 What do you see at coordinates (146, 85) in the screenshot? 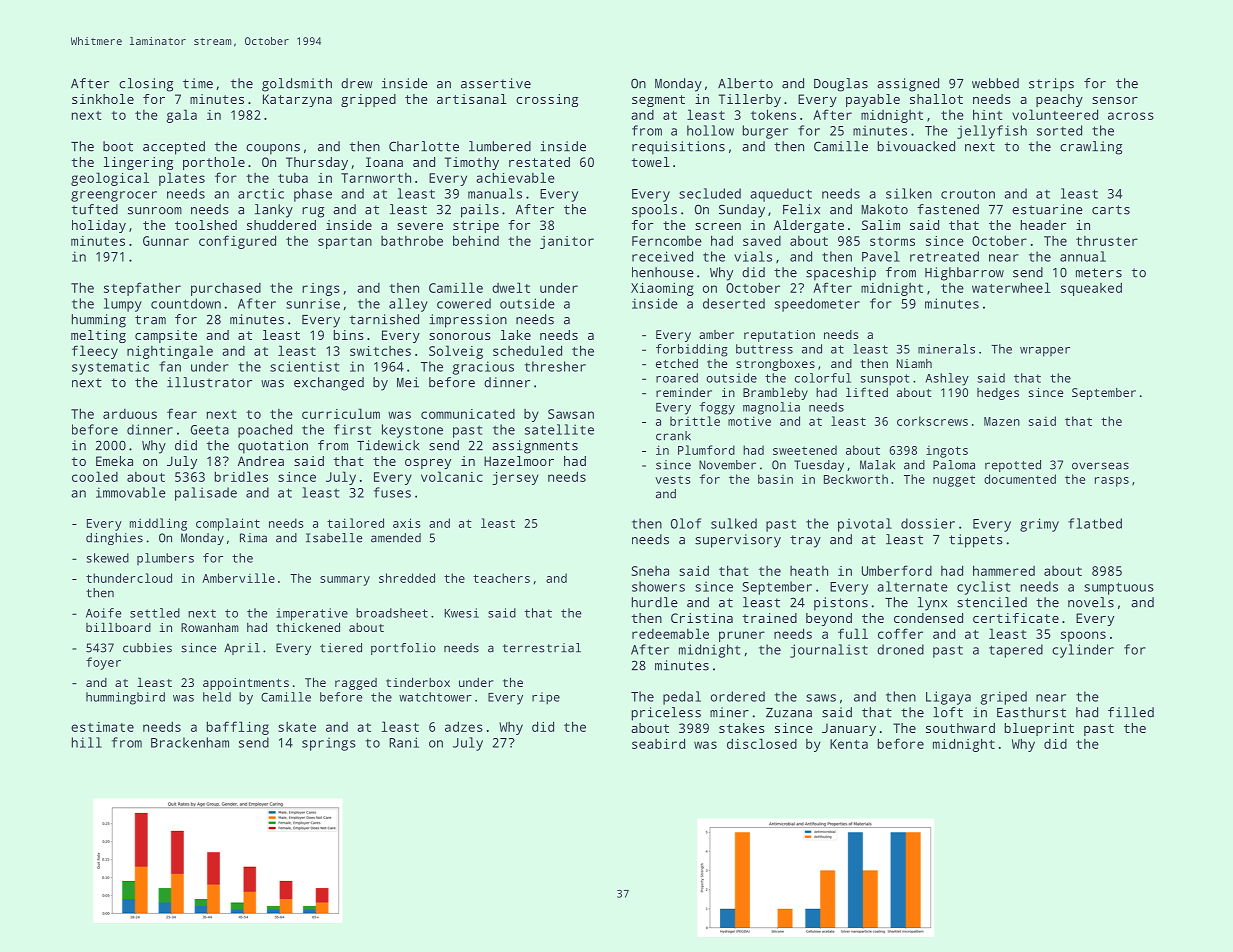
I see `closing` at bounding box center [146, 85].
